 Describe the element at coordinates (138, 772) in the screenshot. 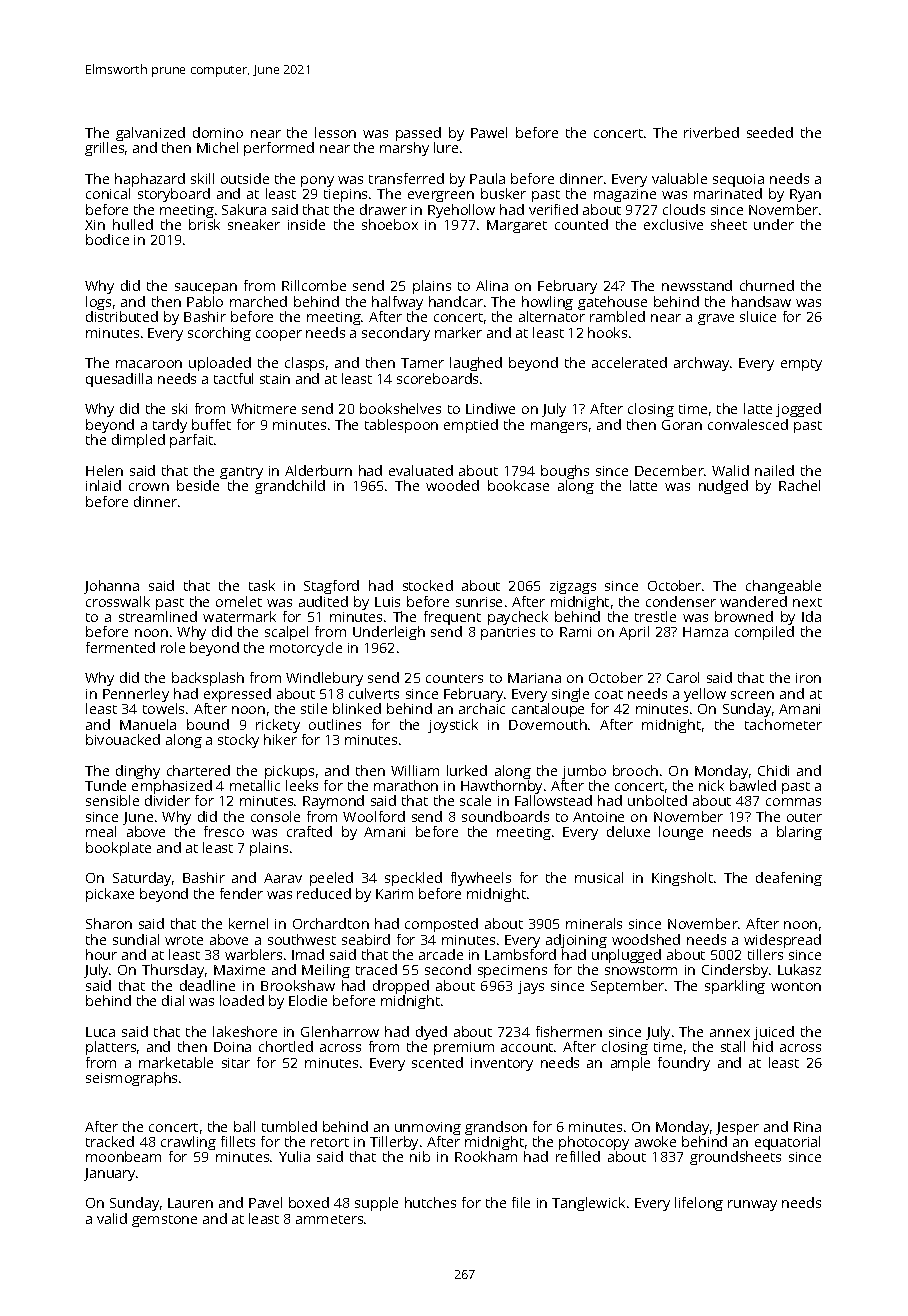

I see `dinghy` at that location.
